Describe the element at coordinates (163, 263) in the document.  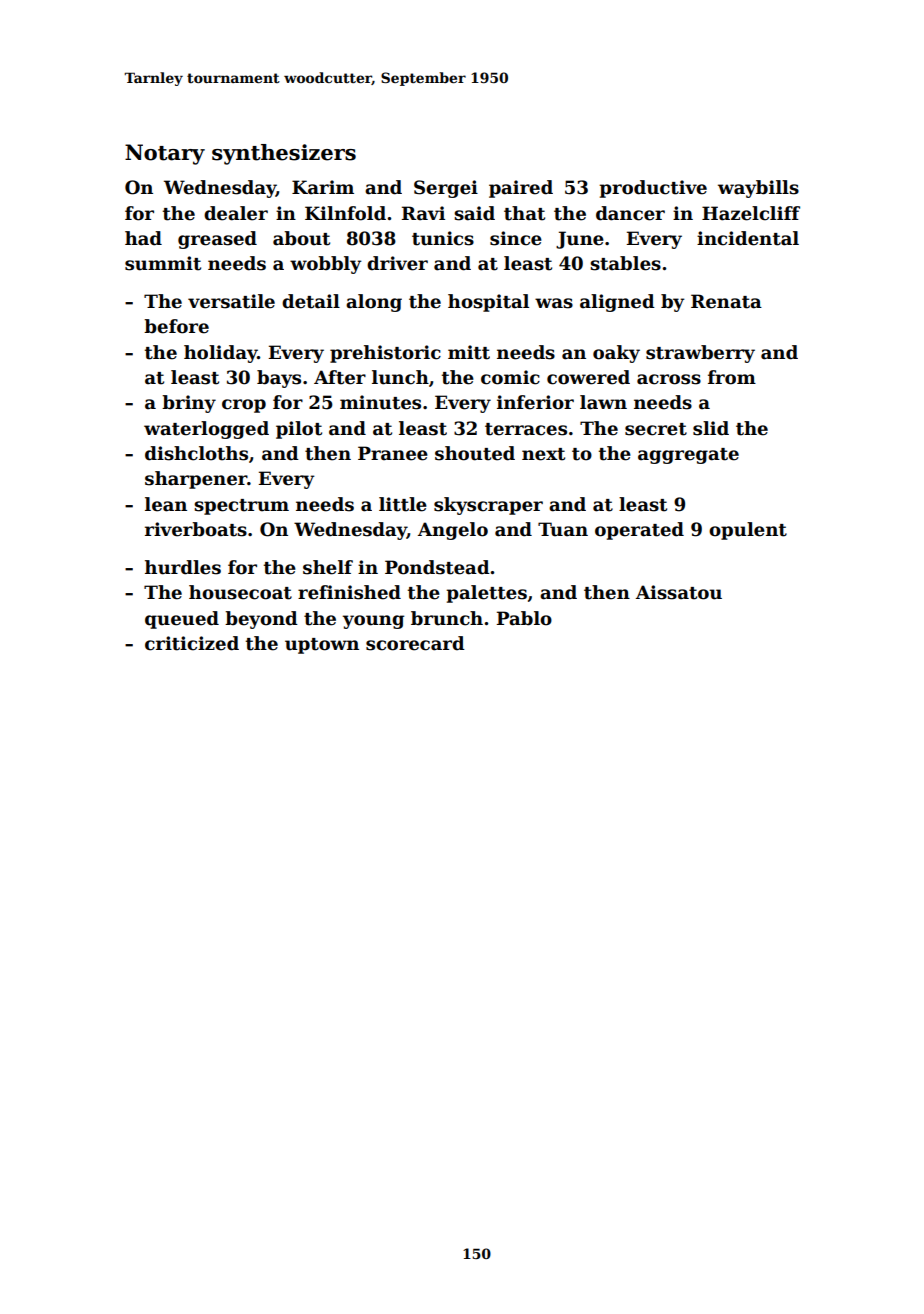
I see `summit` at that location.
